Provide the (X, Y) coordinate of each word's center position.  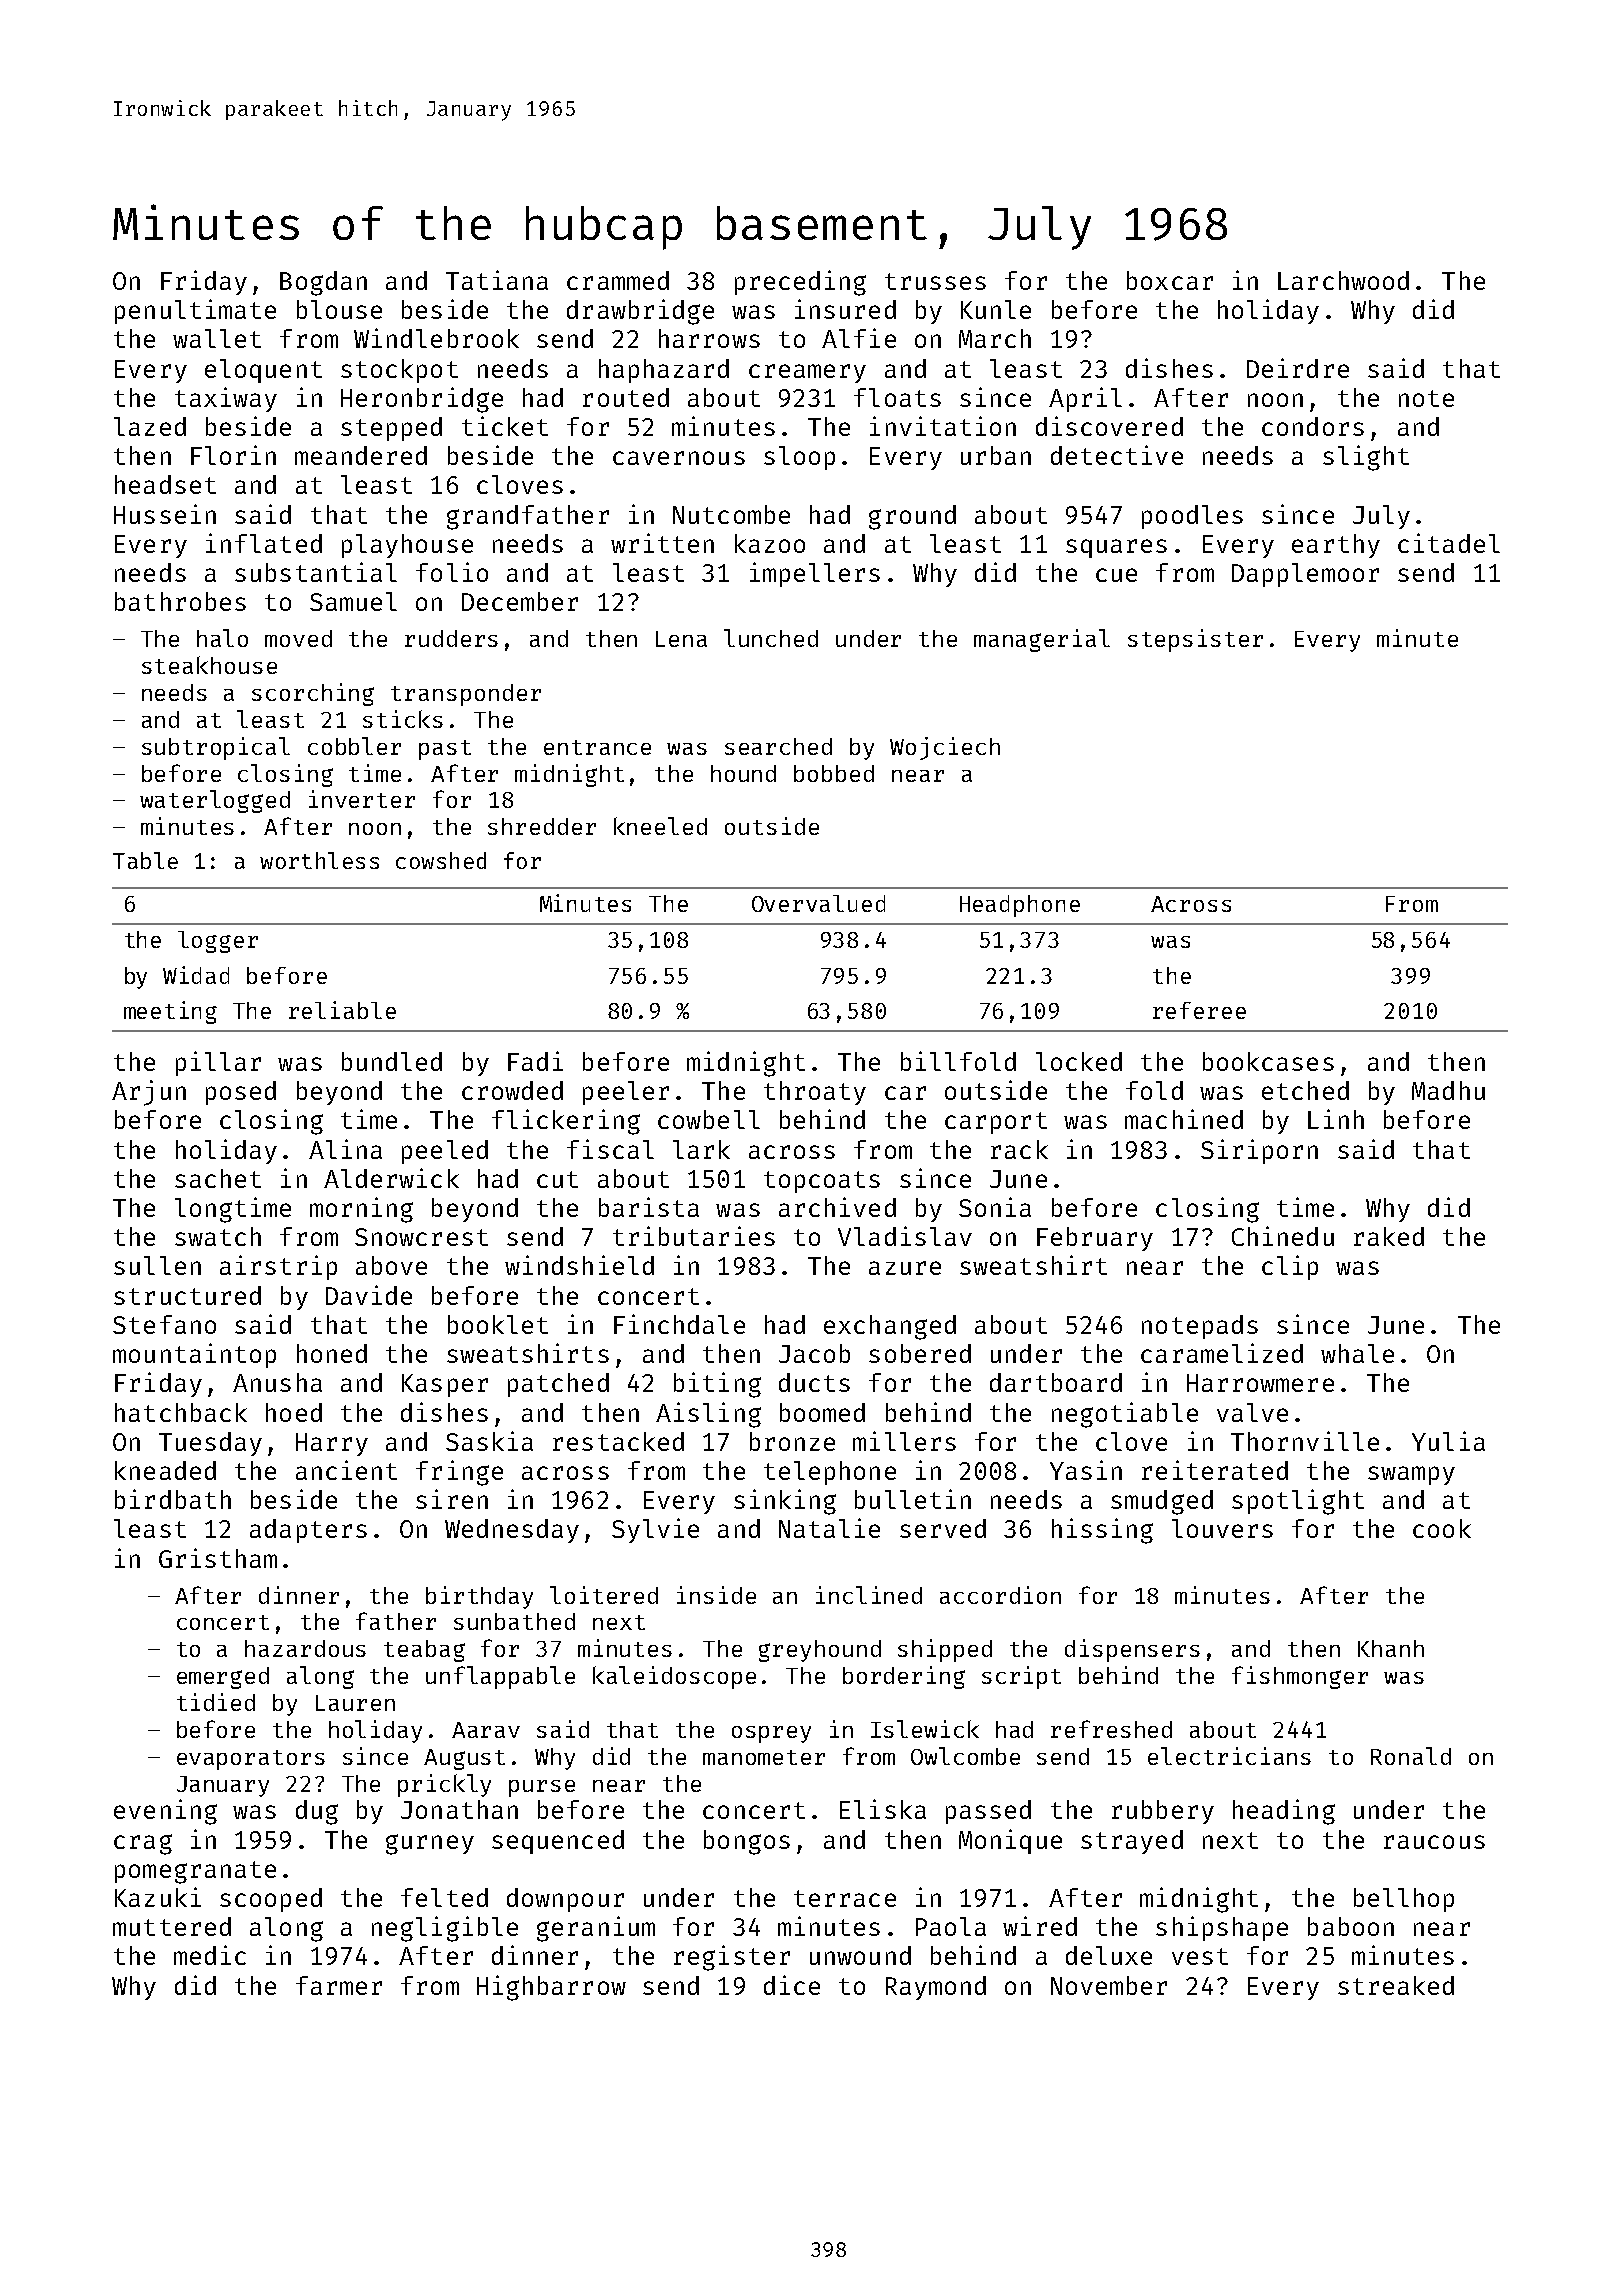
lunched (771, 638)
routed (626, 397)
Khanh (1391, 1648)
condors (1313, 426)
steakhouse (209, 665)
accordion (1000, 1595)
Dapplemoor (1305, 575)
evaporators (251, 1760)
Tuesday (210, 1444)
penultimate (195, 311)
